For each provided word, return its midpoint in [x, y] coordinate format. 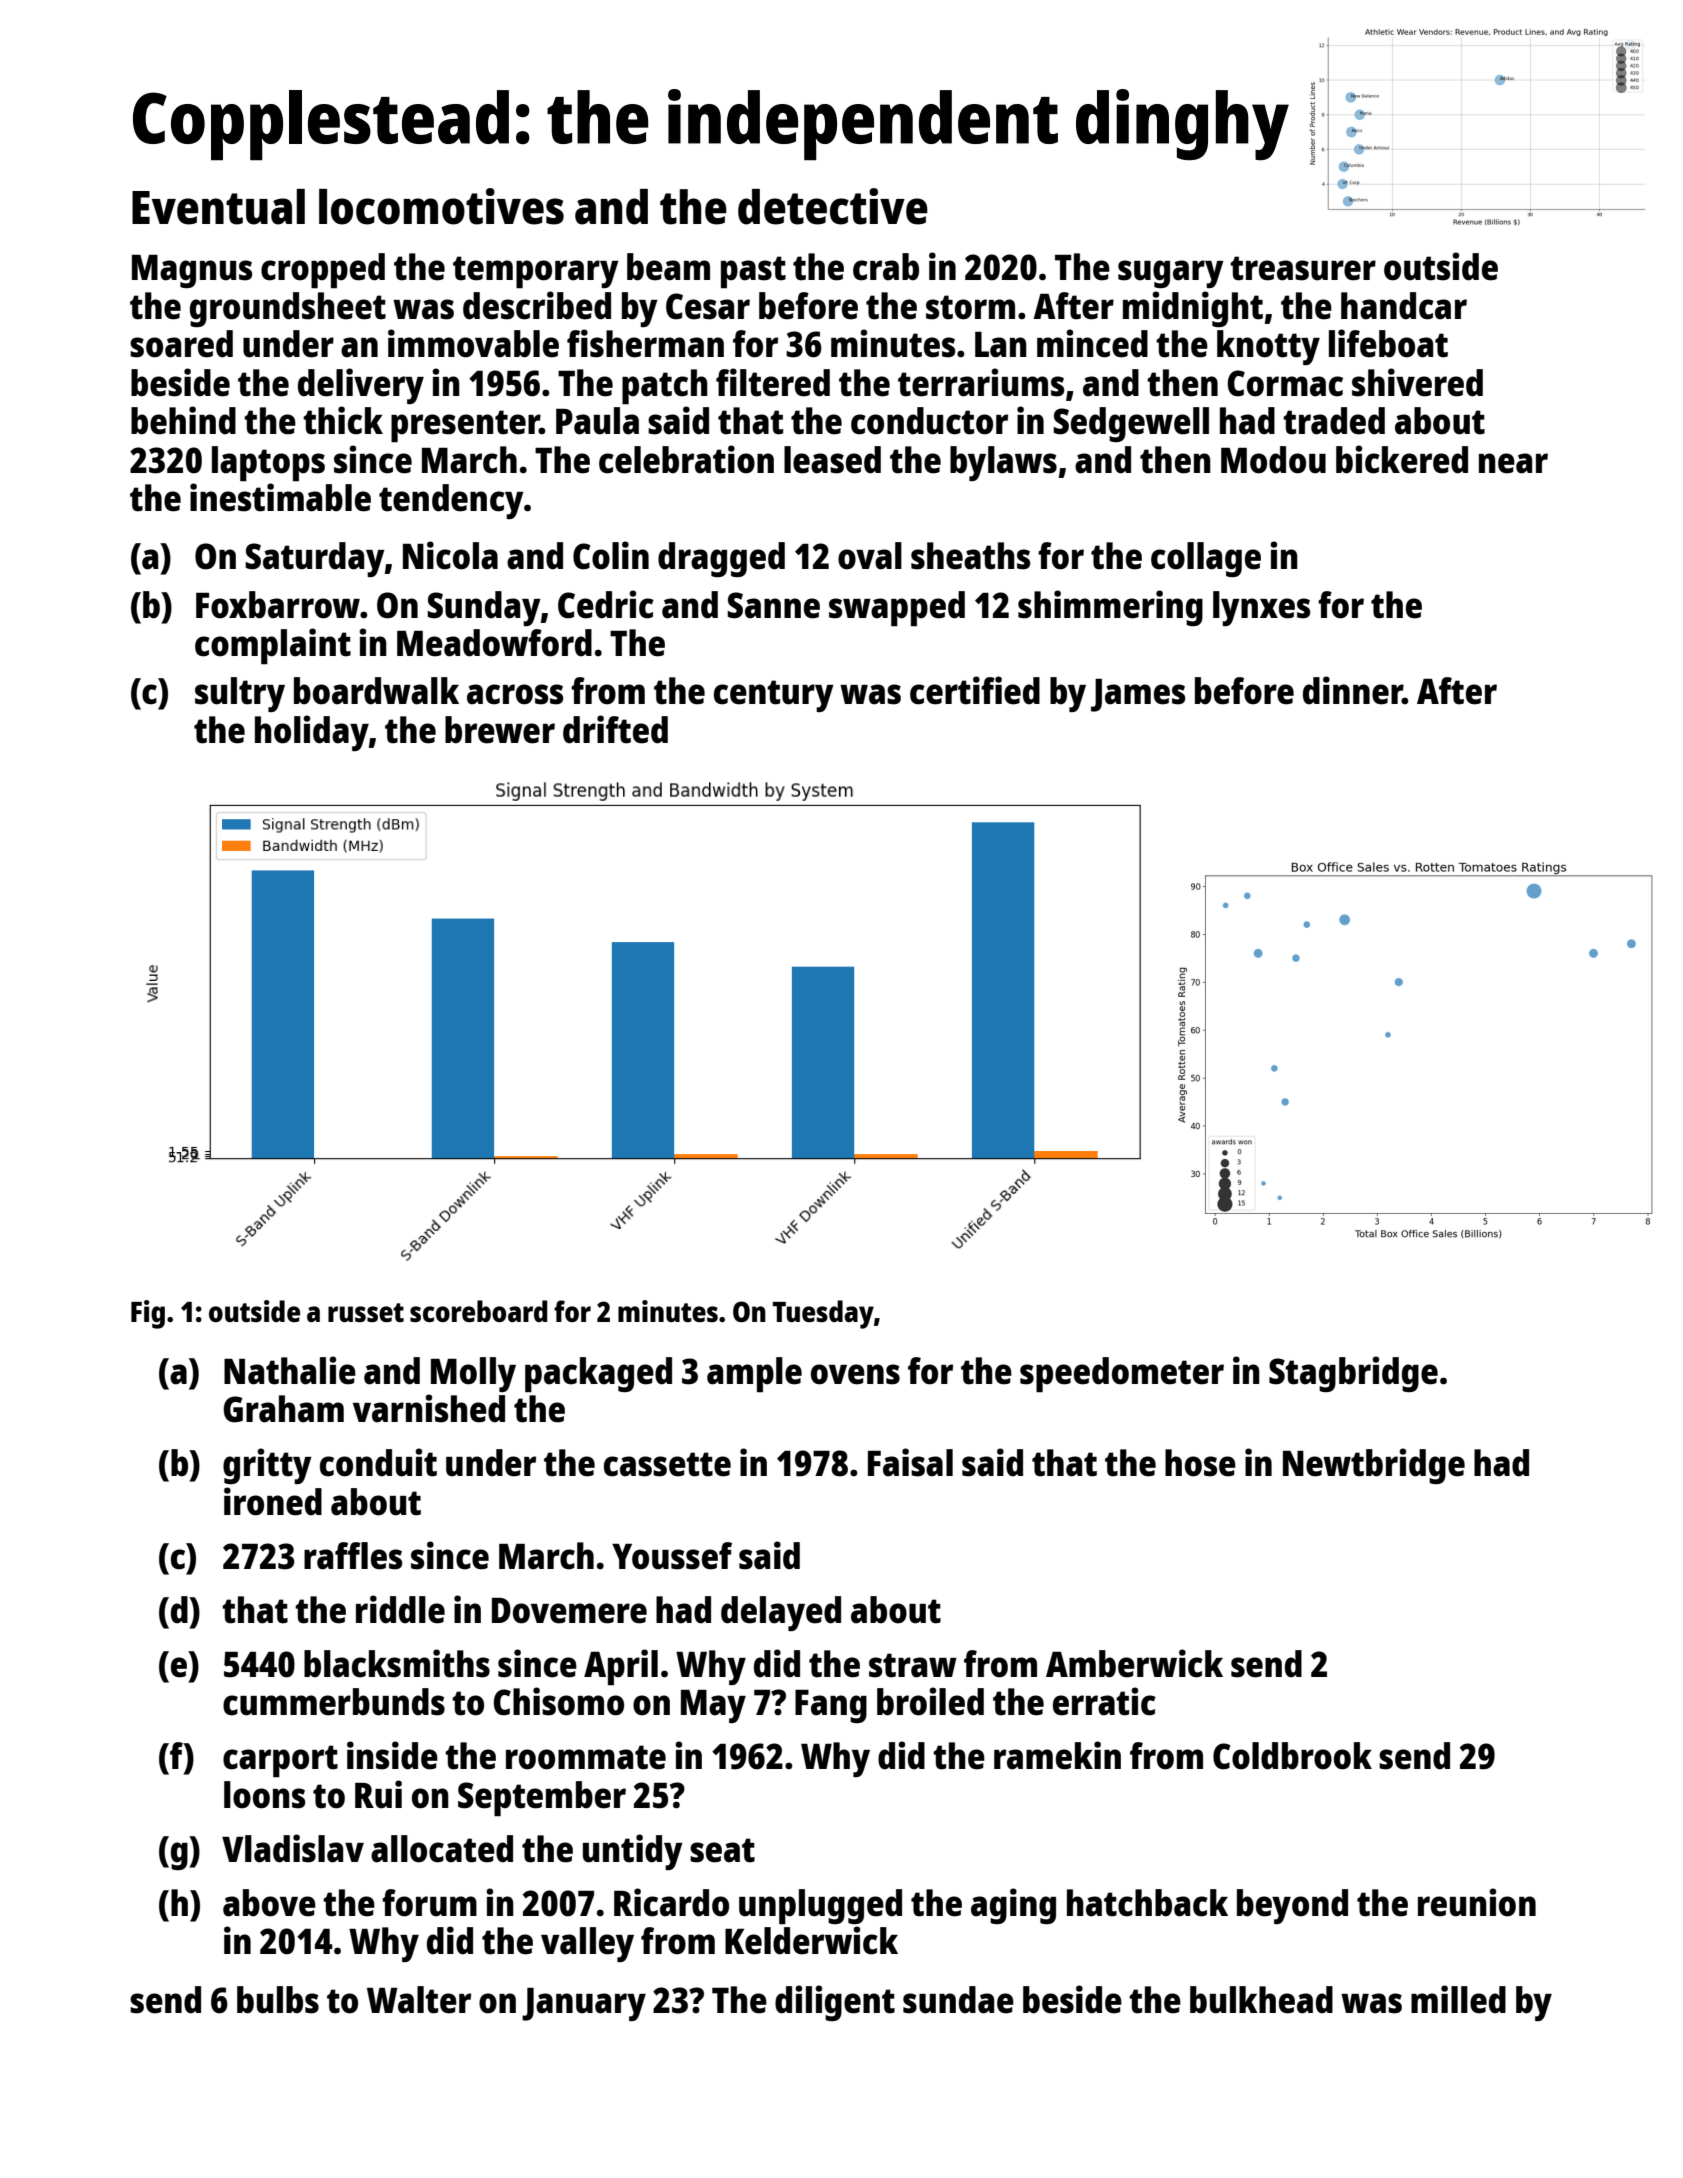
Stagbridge [1353, 1374]
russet [366, 1312]
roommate [586, 1757]
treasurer [1303, 268]
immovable [473, 343]
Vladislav [293, 1848]
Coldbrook [1292, 1756]
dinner [1353, 690]
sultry [240, 694]
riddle [400, 1609]
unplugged [820, 1907]
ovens [855, 1374]
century [774, 696]
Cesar [708, 306]
